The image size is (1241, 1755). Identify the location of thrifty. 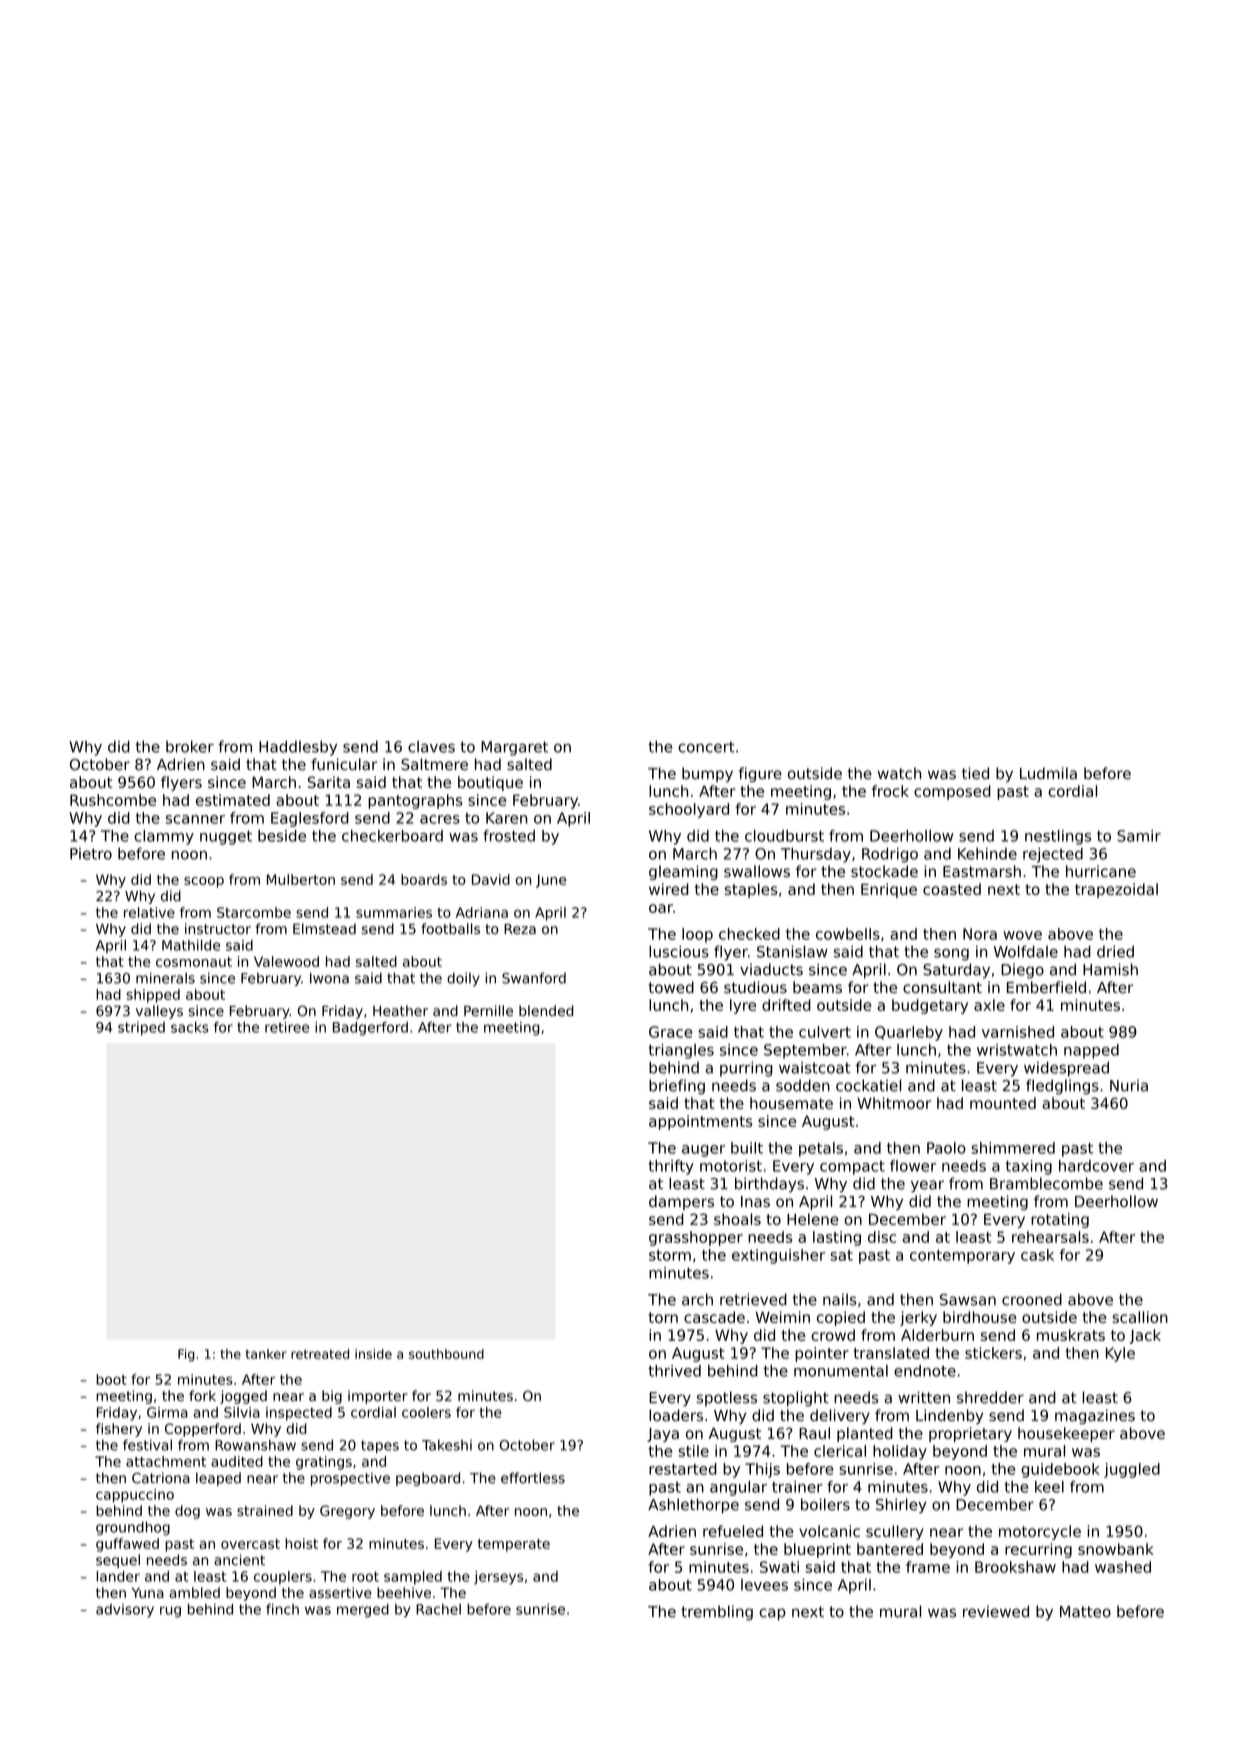
(671, 1167).
